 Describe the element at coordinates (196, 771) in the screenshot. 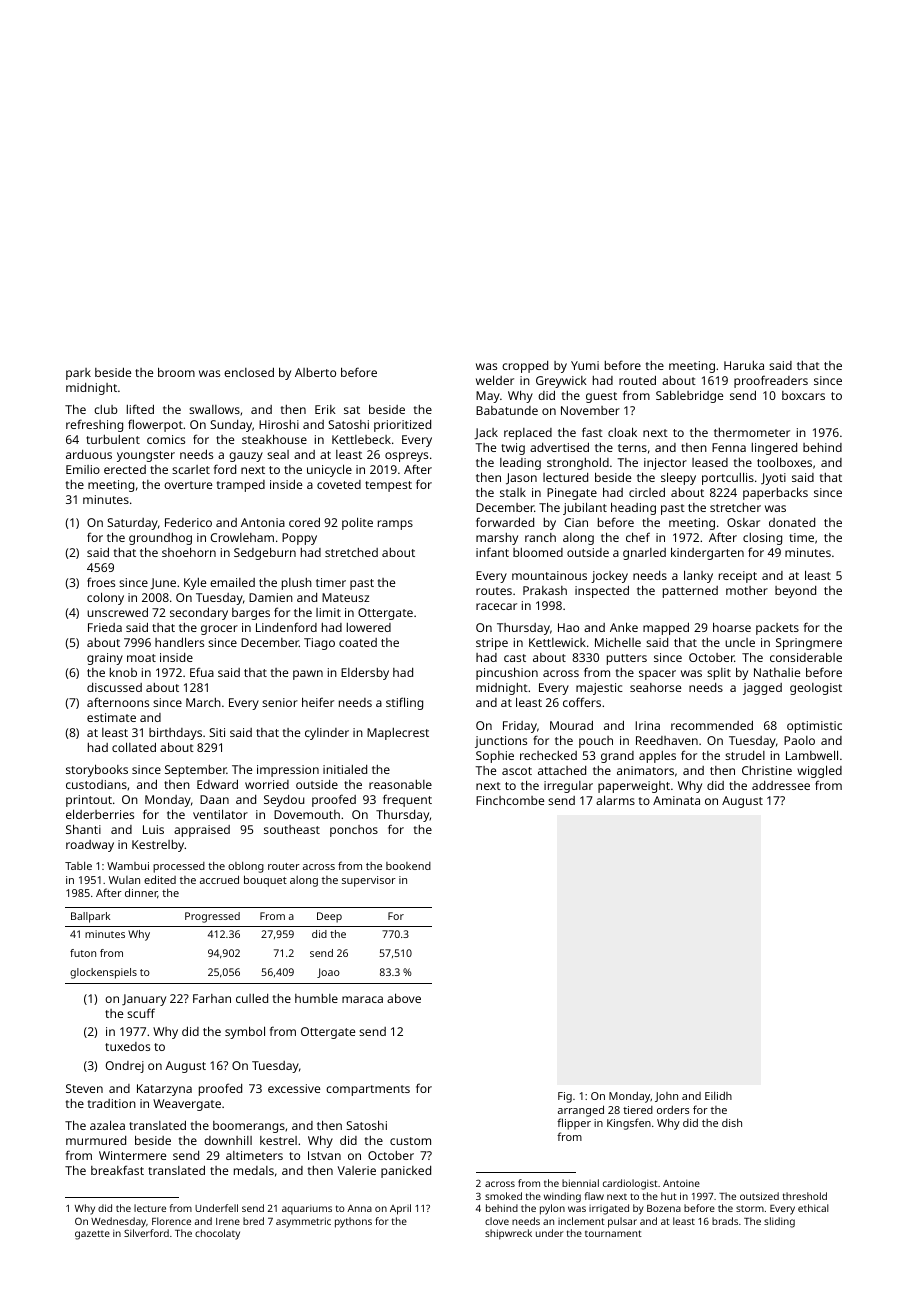

I see `September` at that location.
